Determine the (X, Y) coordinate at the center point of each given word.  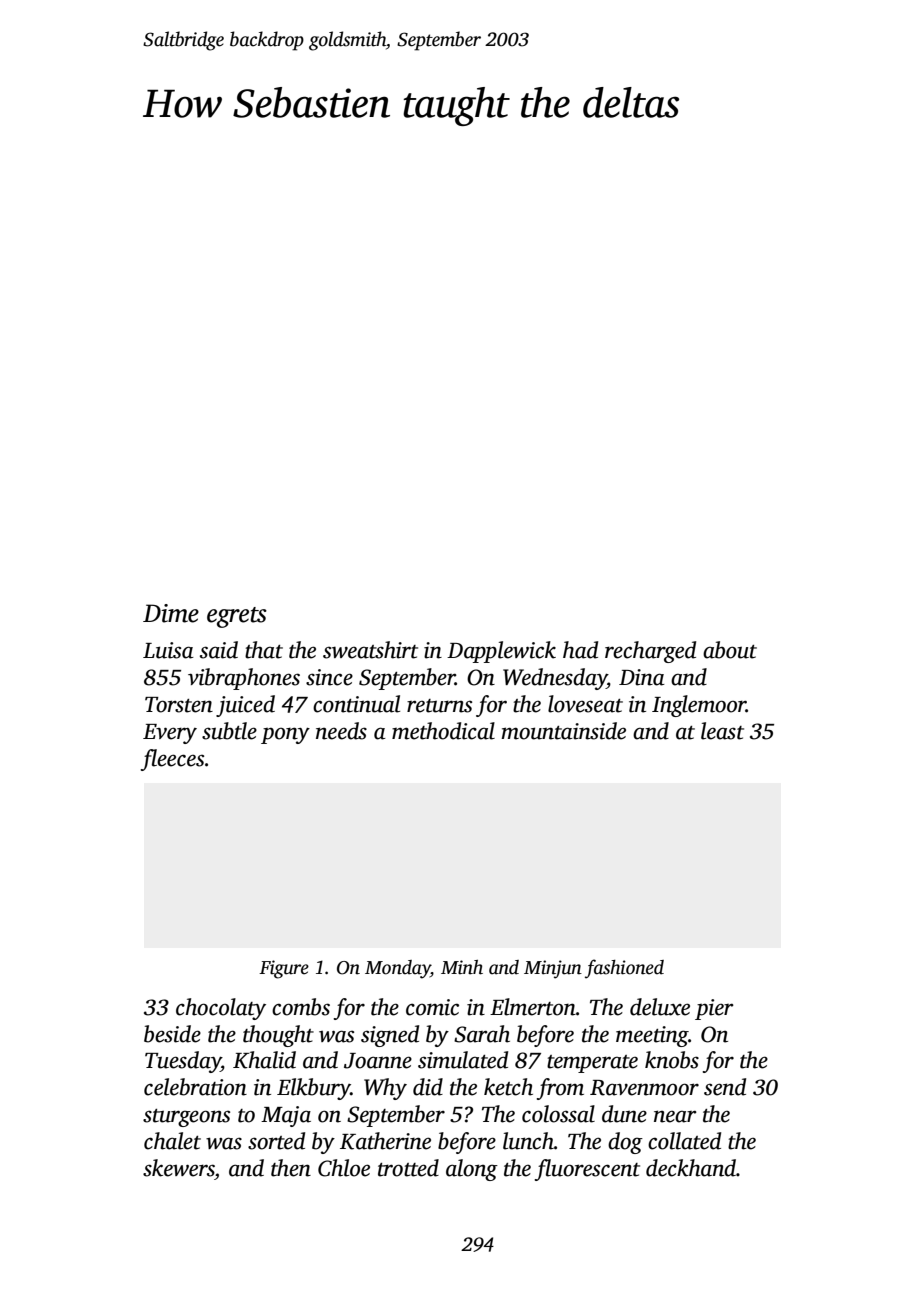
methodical (443, 731)
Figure (284, 969)
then (291, 1168)
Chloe (344, 1168)
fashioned (624, 969)
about (730, 650)
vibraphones (244, 679)
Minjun (553, 969)
